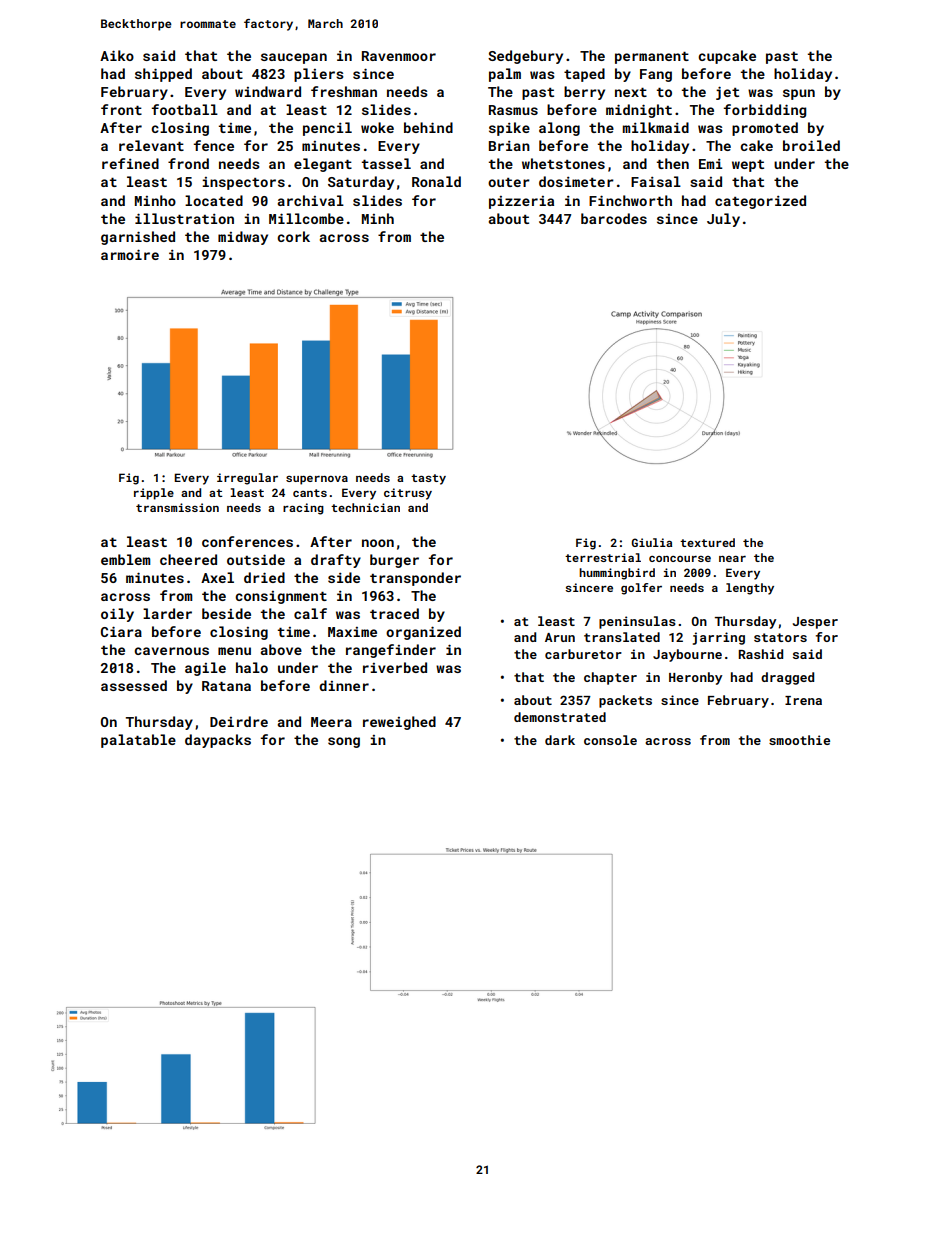 Image resolution: width=952 pixels, height=1233 pixels. What do you see at coordinates (294, 58) in the screenshot?
I see `saucepan` at bounding box center [294, 58].
